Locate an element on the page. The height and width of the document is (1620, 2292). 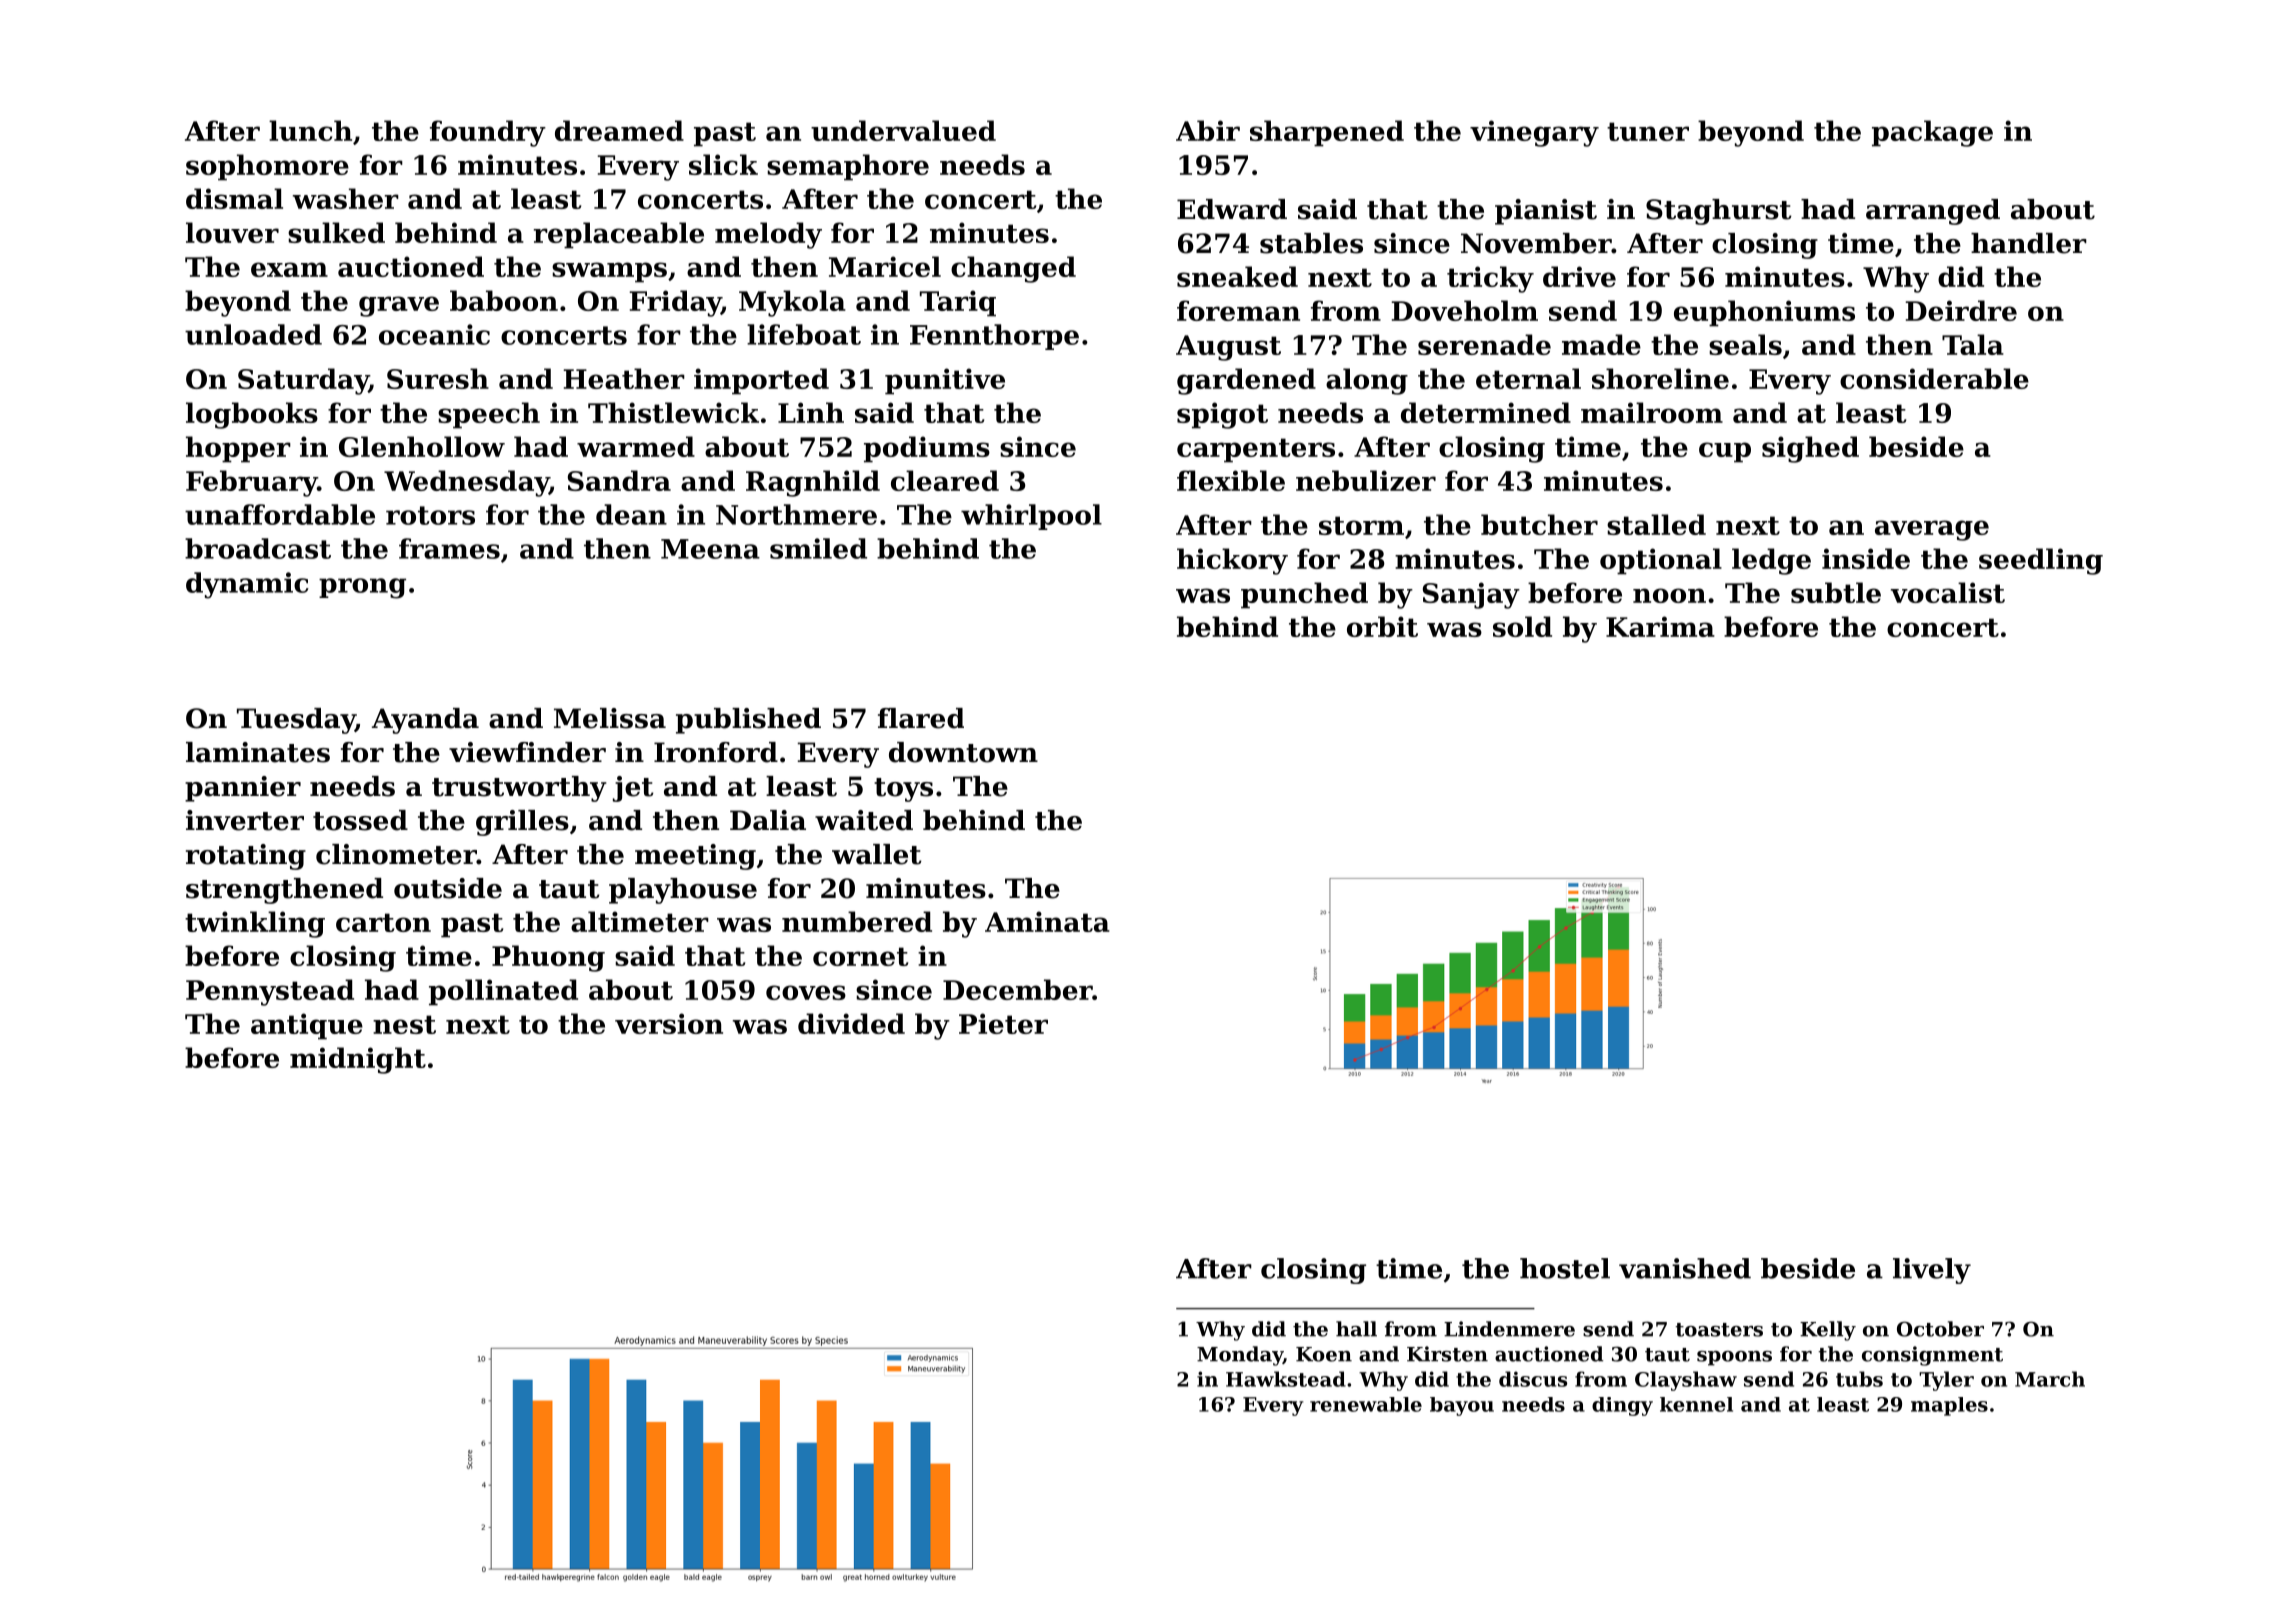
maples is located at coordinates (1949, 1406).
